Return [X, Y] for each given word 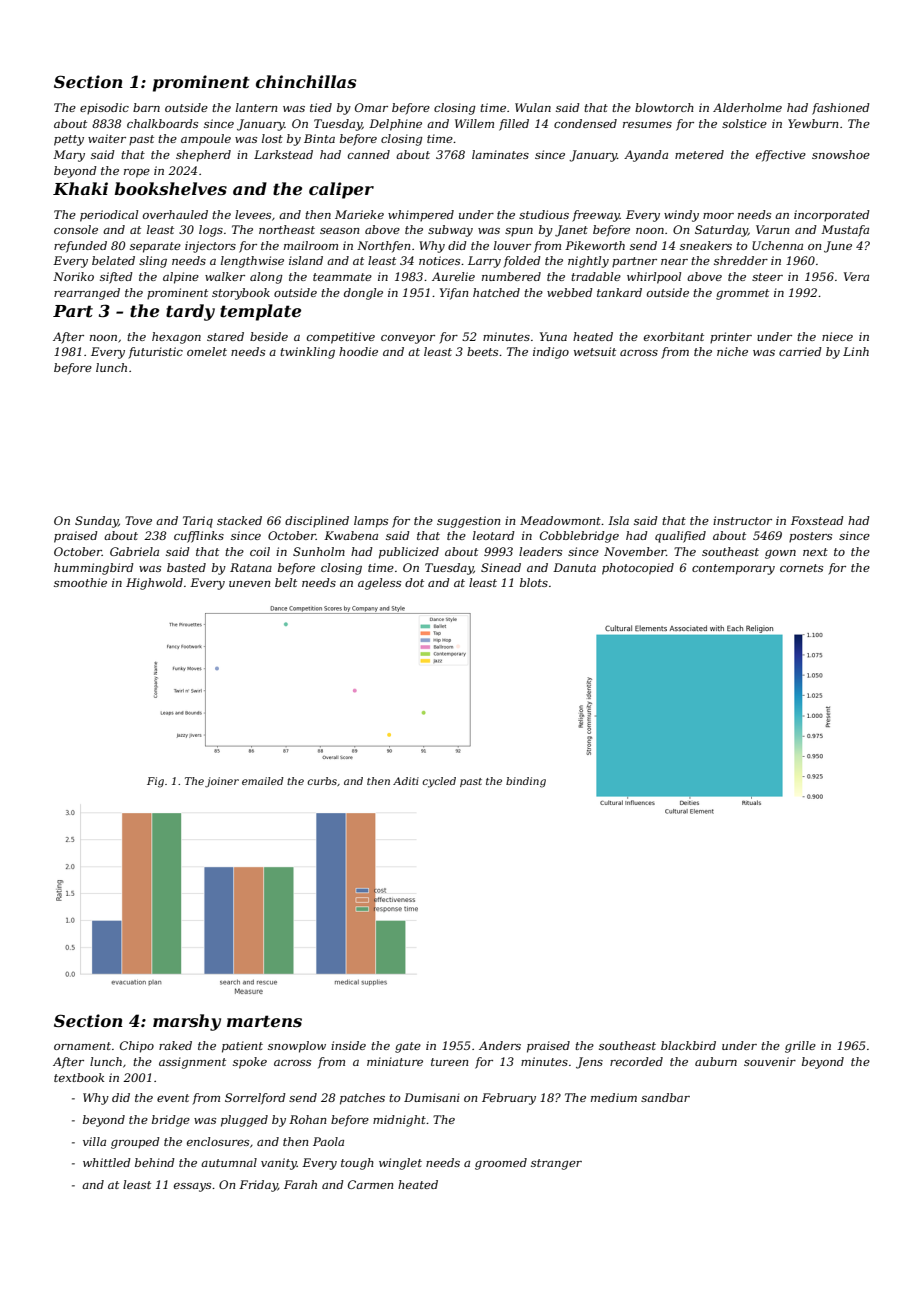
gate [408, 1047]
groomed [501, 1164]
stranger [556, 1164]
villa [94, 1141]
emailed [263, 781]
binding [526, 782]
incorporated [832, 216]
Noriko [73, 276]
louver [512, 245]
